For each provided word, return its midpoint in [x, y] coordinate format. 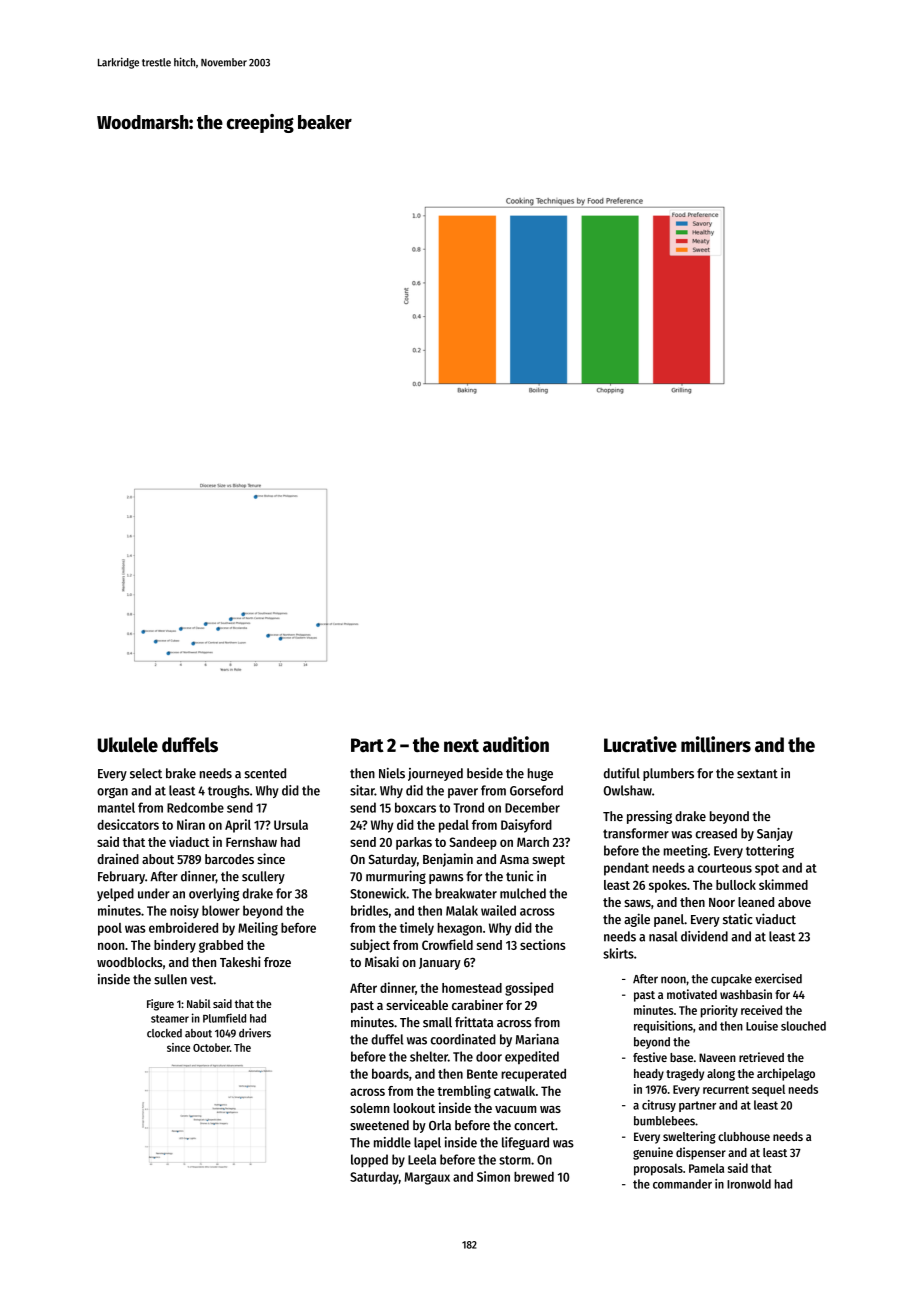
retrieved [761, 1057]
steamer [170, 1019]
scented [265, 773]
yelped [115, 894]
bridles [369, 910]
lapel [427, 1143]
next [461, 745]
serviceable [417, 1004]
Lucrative [640, 744]
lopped [369, 1160]
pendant [626, 869]
